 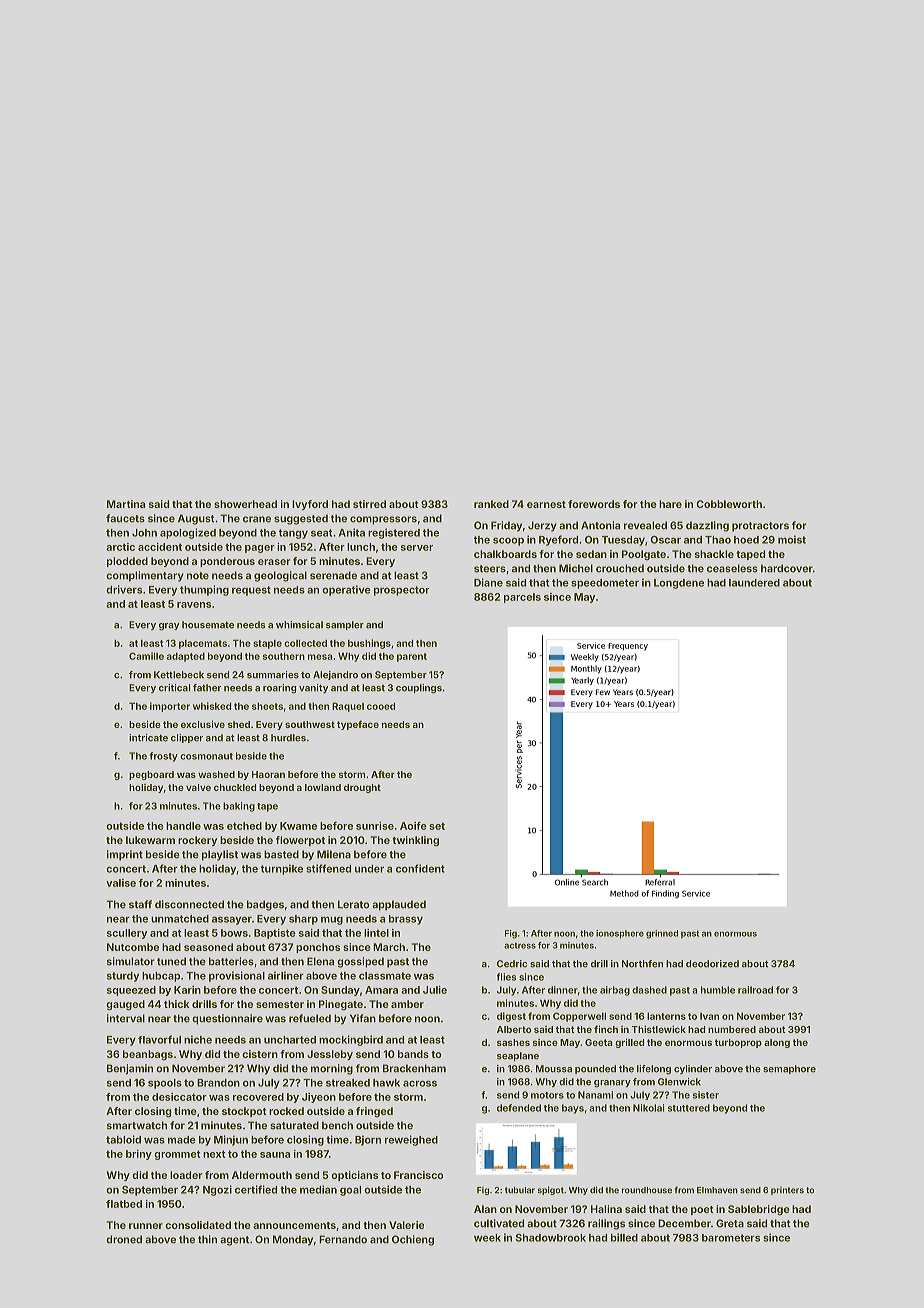 What do you see at coordinates (126, 504) in the screenshot?
I see `Martina` at bounding box center [126, 504].
